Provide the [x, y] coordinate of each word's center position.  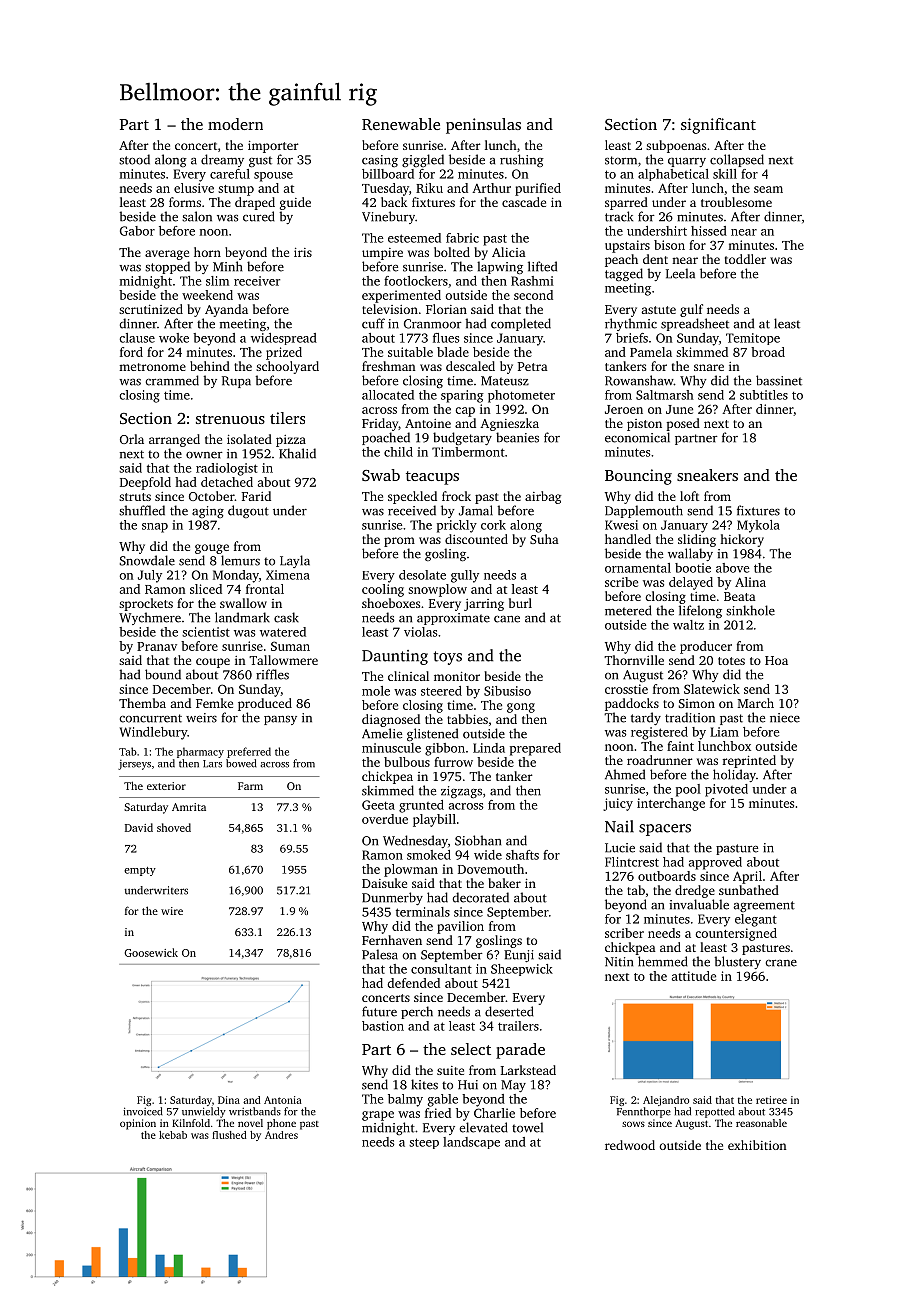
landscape [471, 1143]
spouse [273, 177]
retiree [771, 1100]
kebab [173, 1135]
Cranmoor [433, 324]
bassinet [779, 380]
